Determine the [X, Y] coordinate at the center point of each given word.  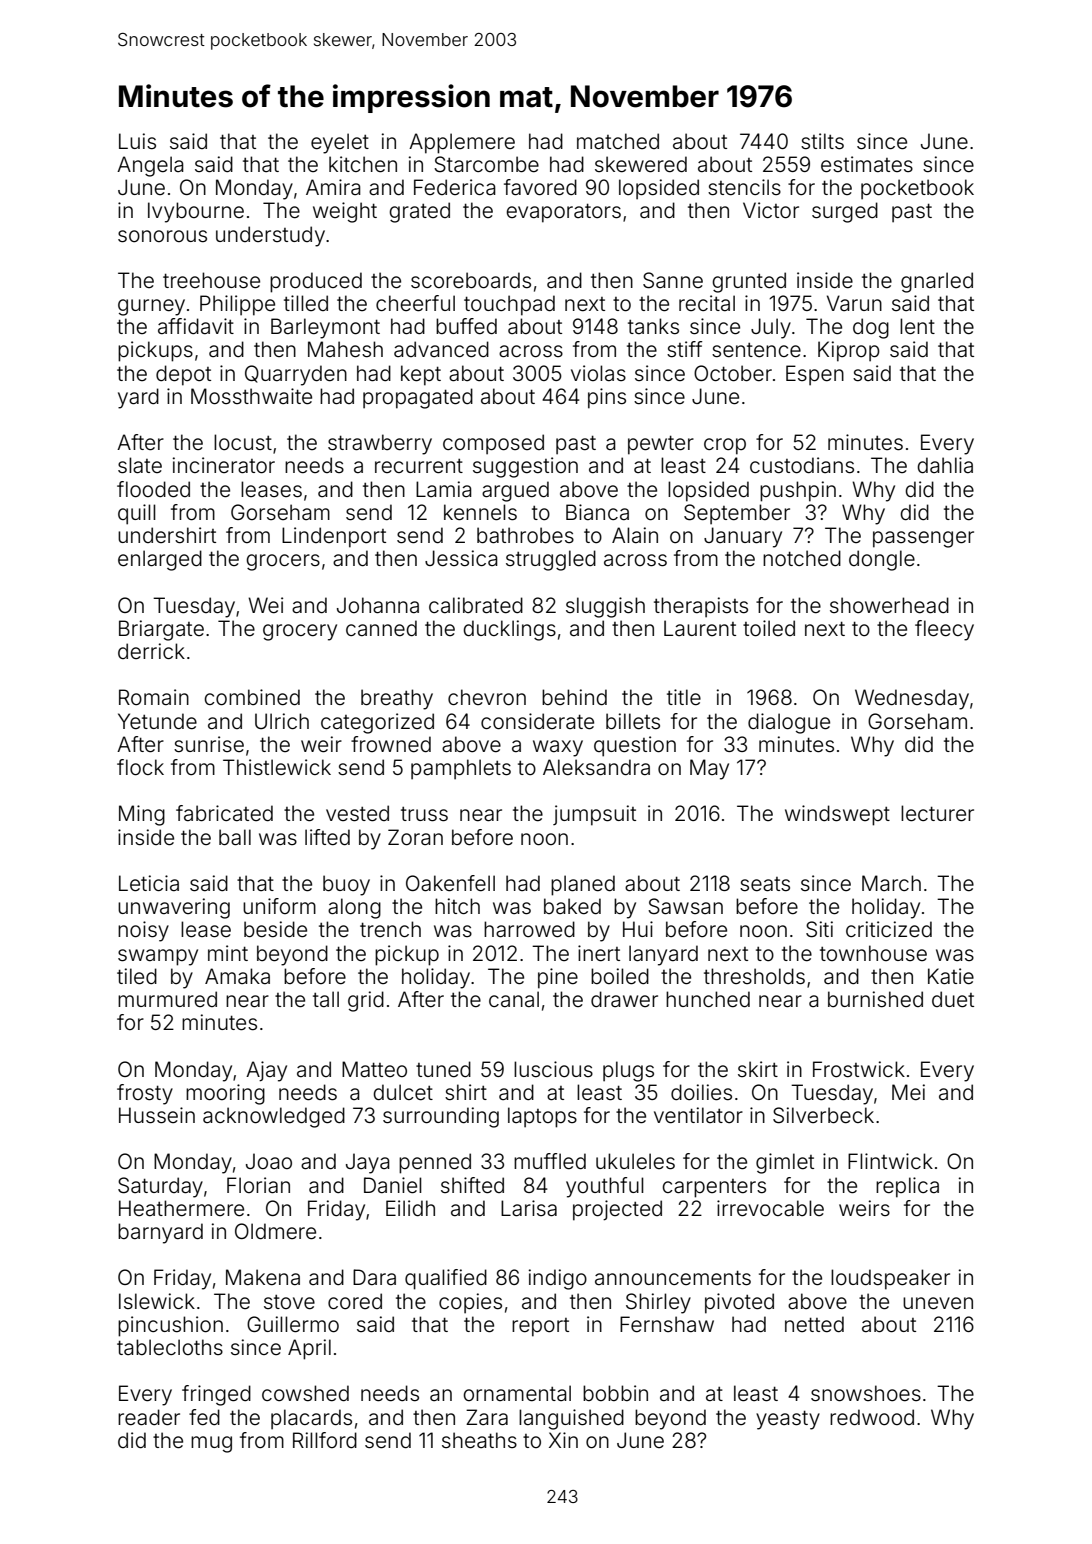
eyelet [340, 143]
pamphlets [461, 769]
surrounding [441, 1117]
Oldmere [275, 1231]
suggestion [525, 467]
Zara [487, 1417]
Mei [908, 1092]
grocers [283, 562]
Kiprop [849, 351]
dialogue [789, 723]
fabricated [224, 813]
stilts [822, 141]
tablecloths [170, 1347]
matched [618, 141]
